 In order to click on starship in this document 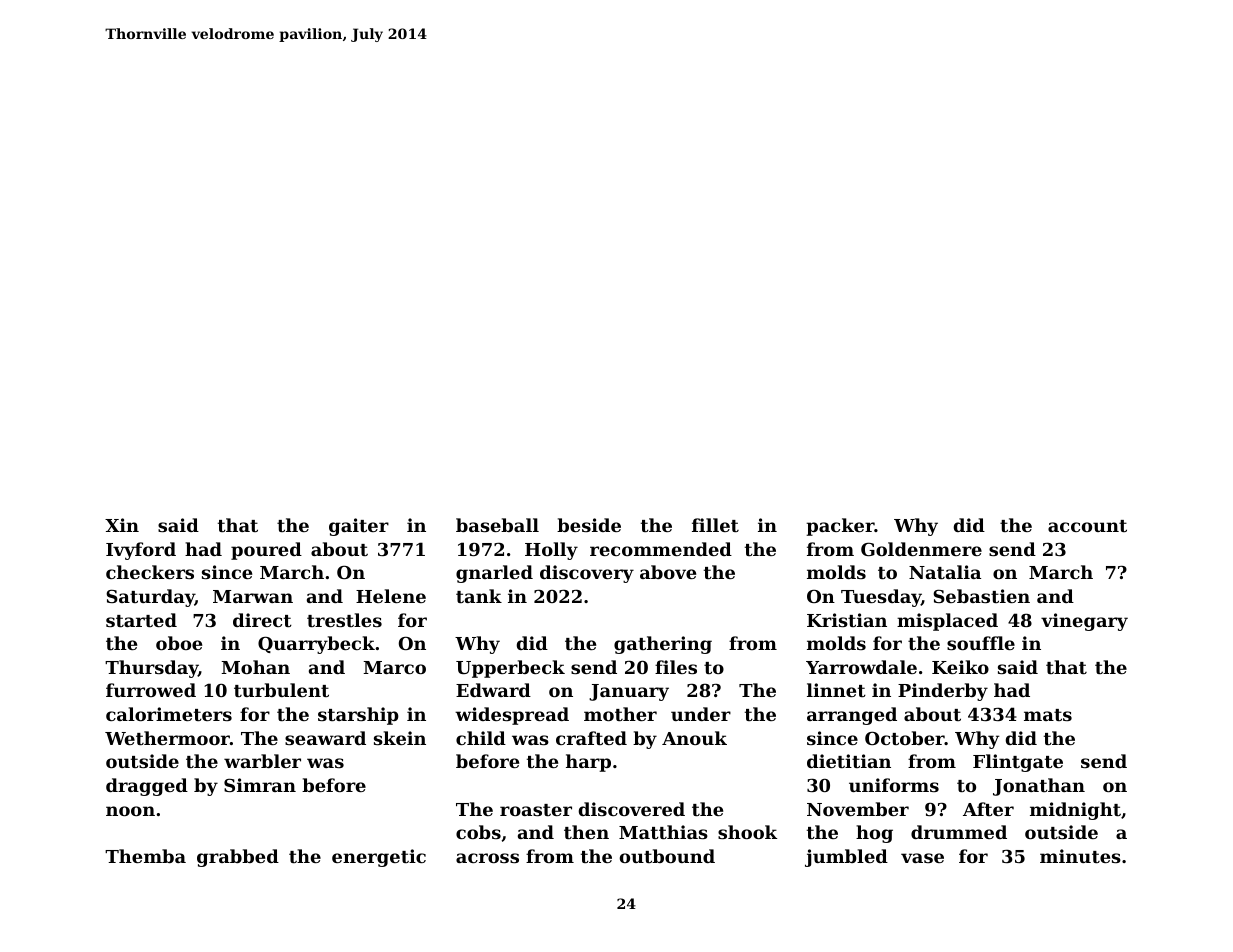, I will do `click(358, 716)`.
